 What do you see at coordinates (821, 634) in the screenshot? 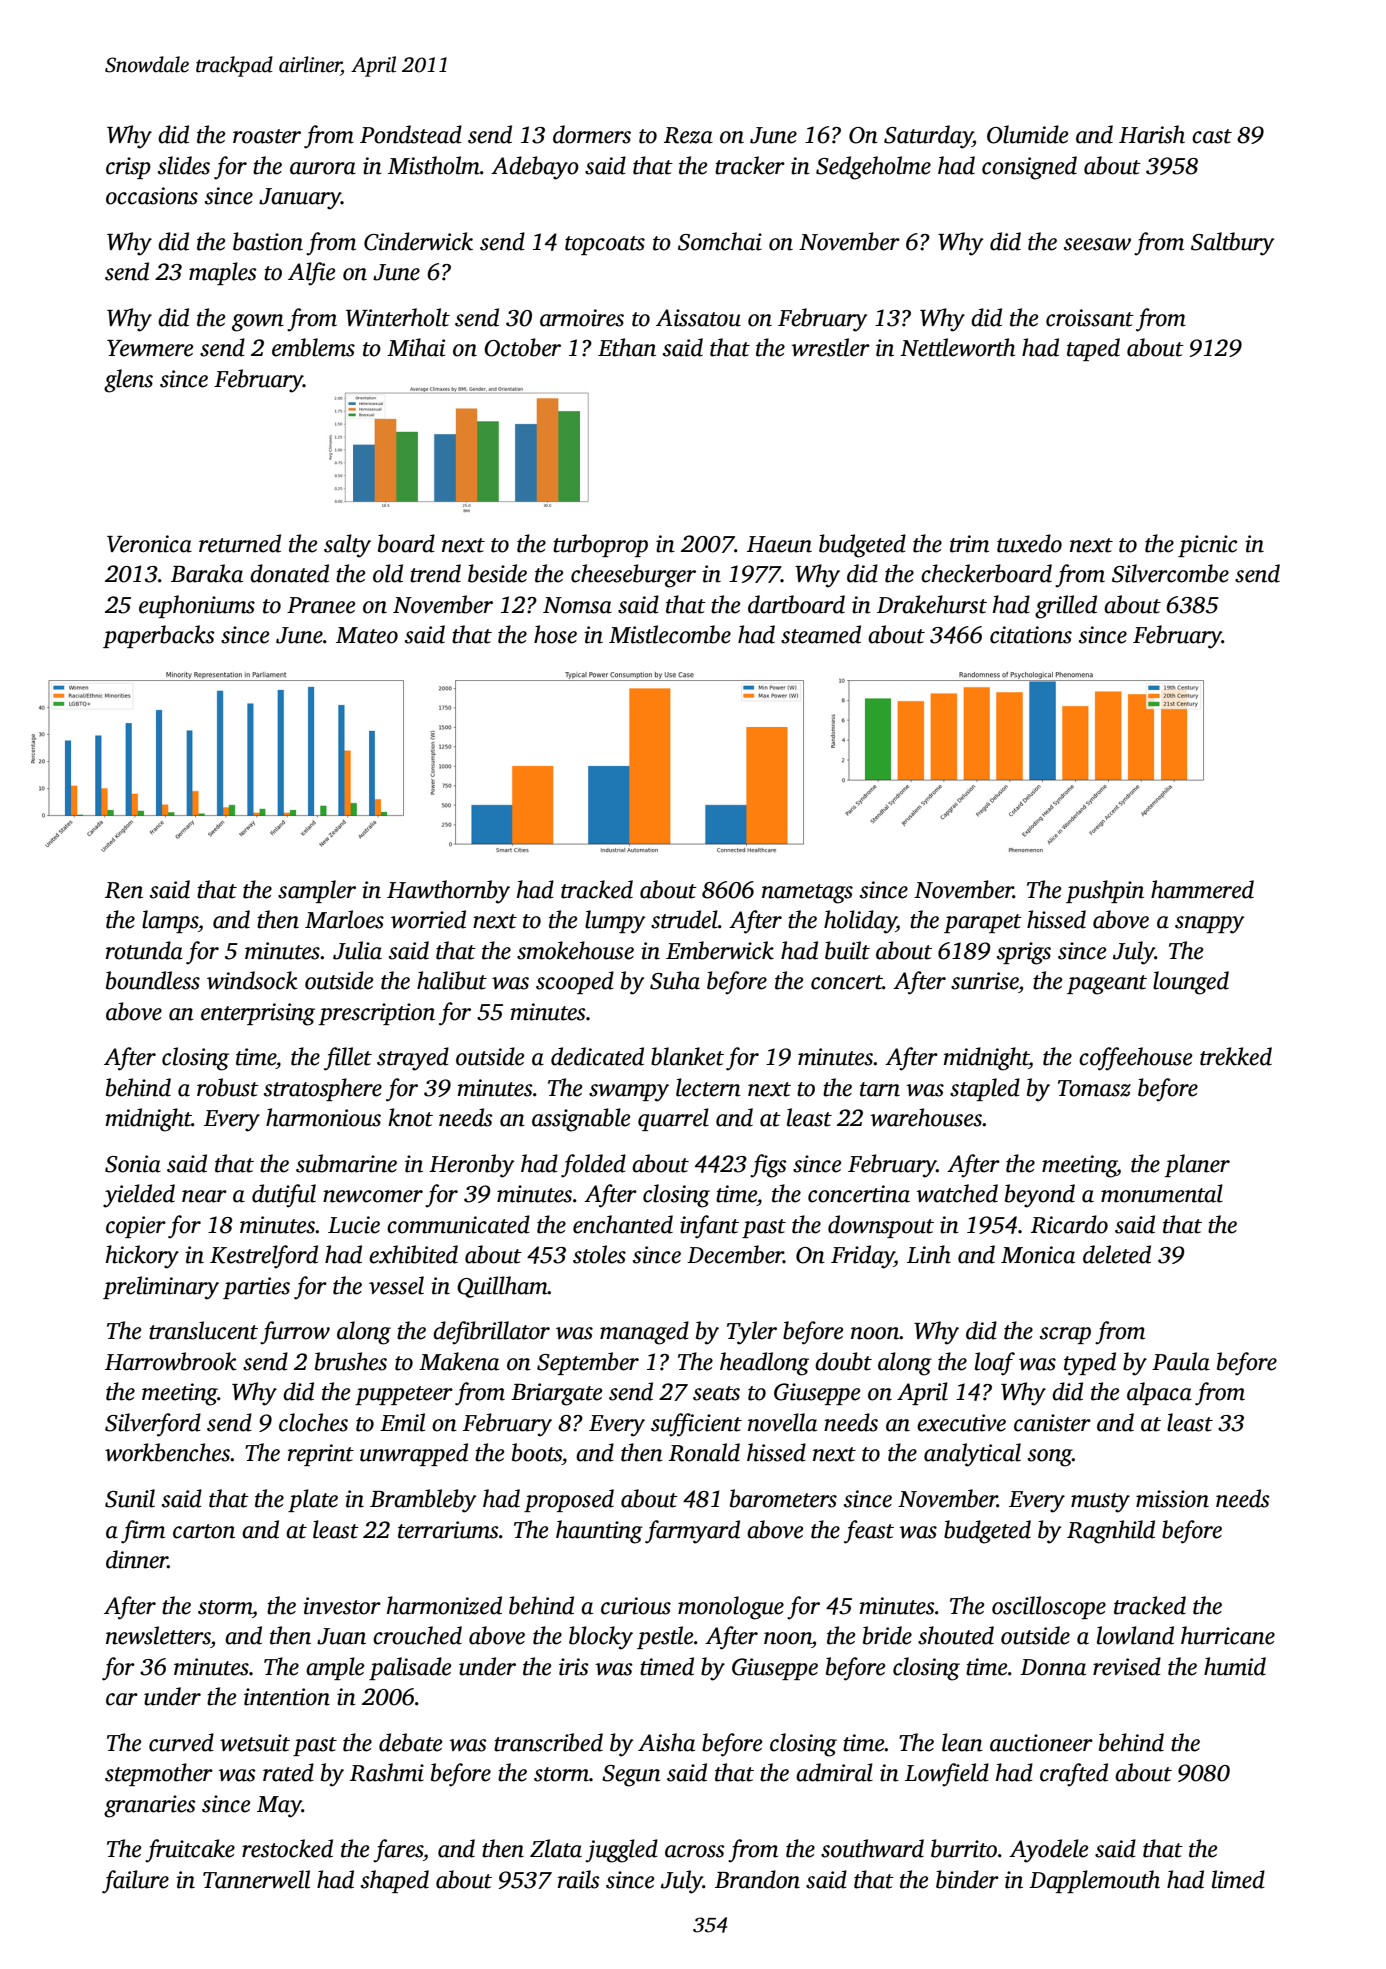
I see `steamed` at bounding box center [821, 634].
